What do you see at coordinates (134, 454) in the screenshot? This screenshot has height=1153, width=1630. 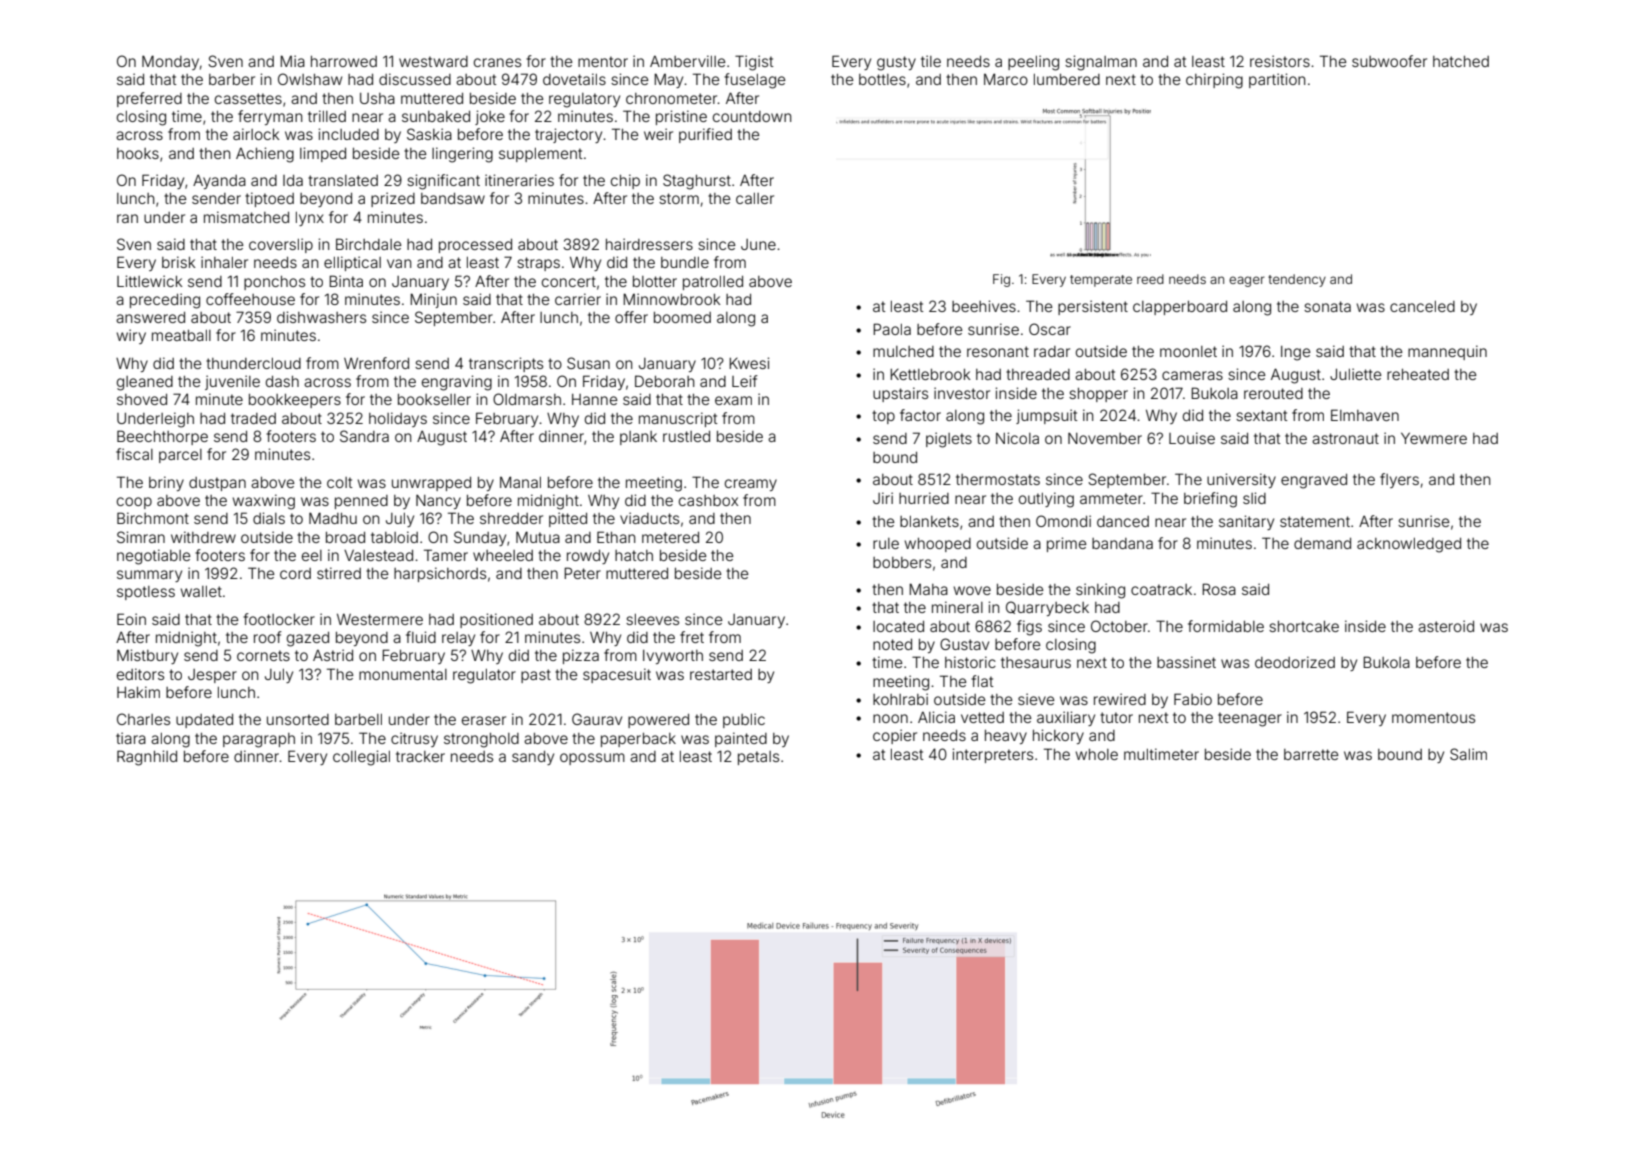 I see `fiscal` at bounding box center [134, 454].
